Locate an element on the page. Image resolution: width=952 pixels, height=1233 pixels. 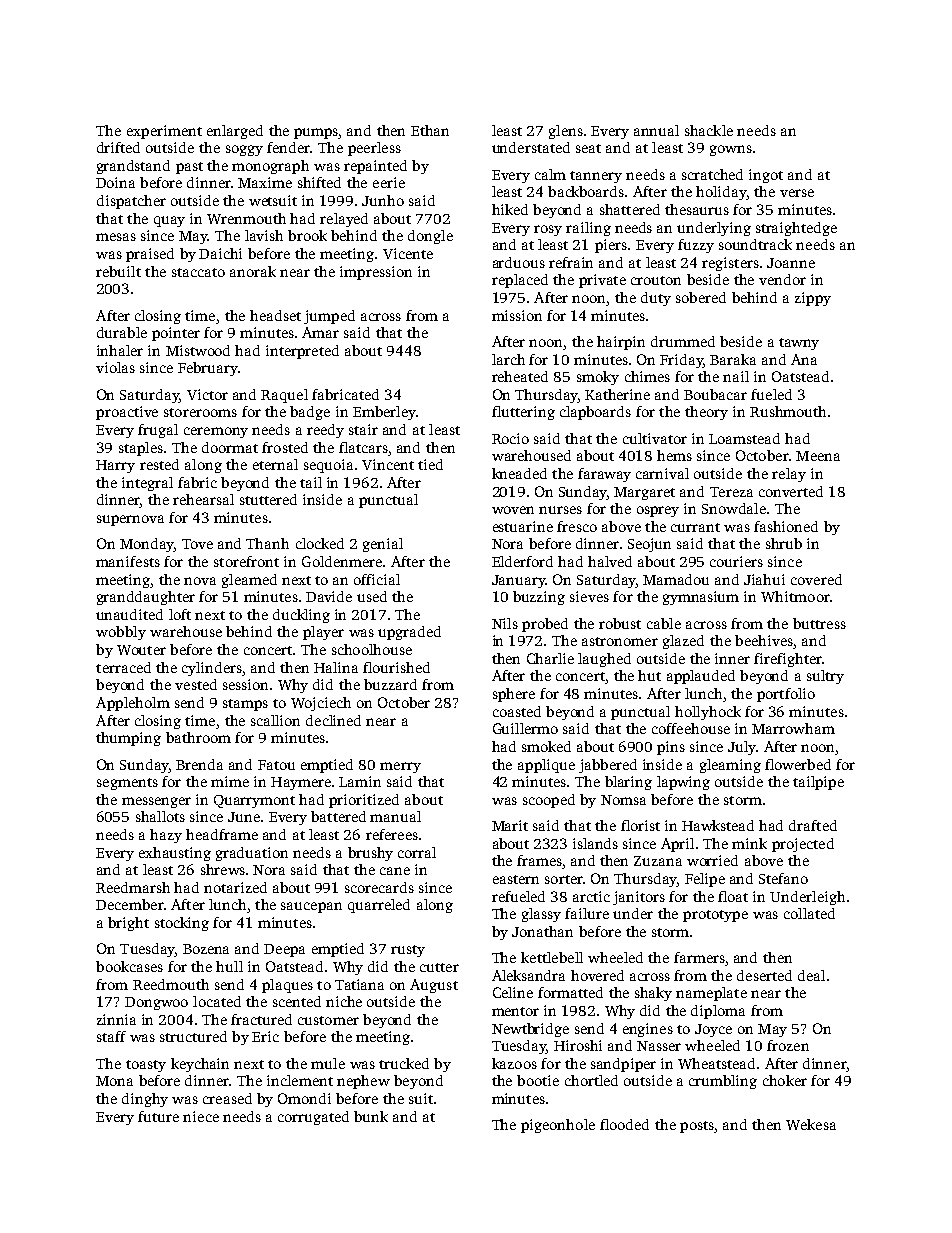
collated is located at coordinates (809, 913).
